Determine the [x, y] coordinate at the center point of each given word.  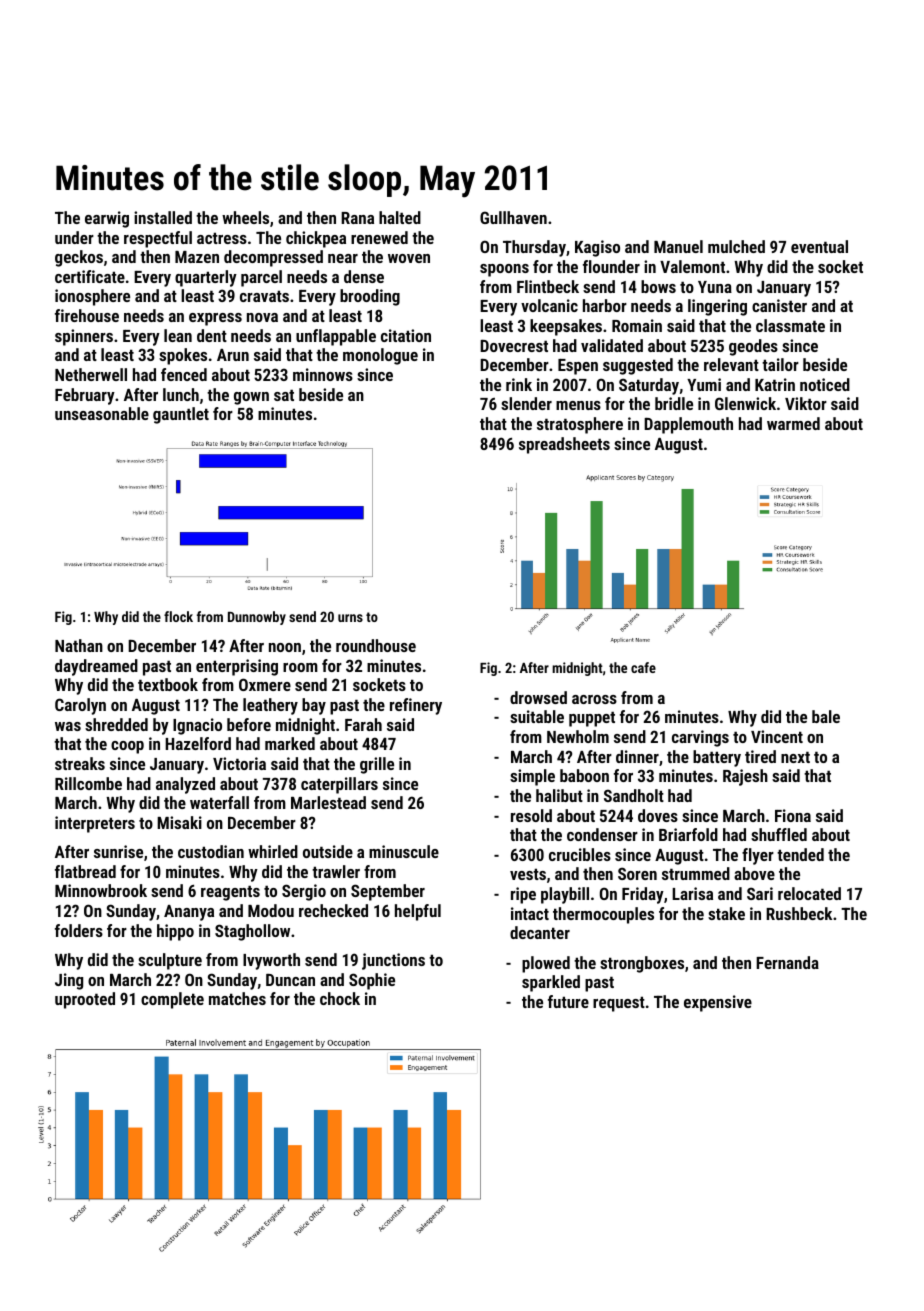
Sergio [304, 892]
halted [400, 217]
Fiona [793, 815]
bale [826, 716]
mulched [736, 246]
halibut [559, 795]
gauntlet [181, 415]
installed [163, 217]
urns [350, 618]
